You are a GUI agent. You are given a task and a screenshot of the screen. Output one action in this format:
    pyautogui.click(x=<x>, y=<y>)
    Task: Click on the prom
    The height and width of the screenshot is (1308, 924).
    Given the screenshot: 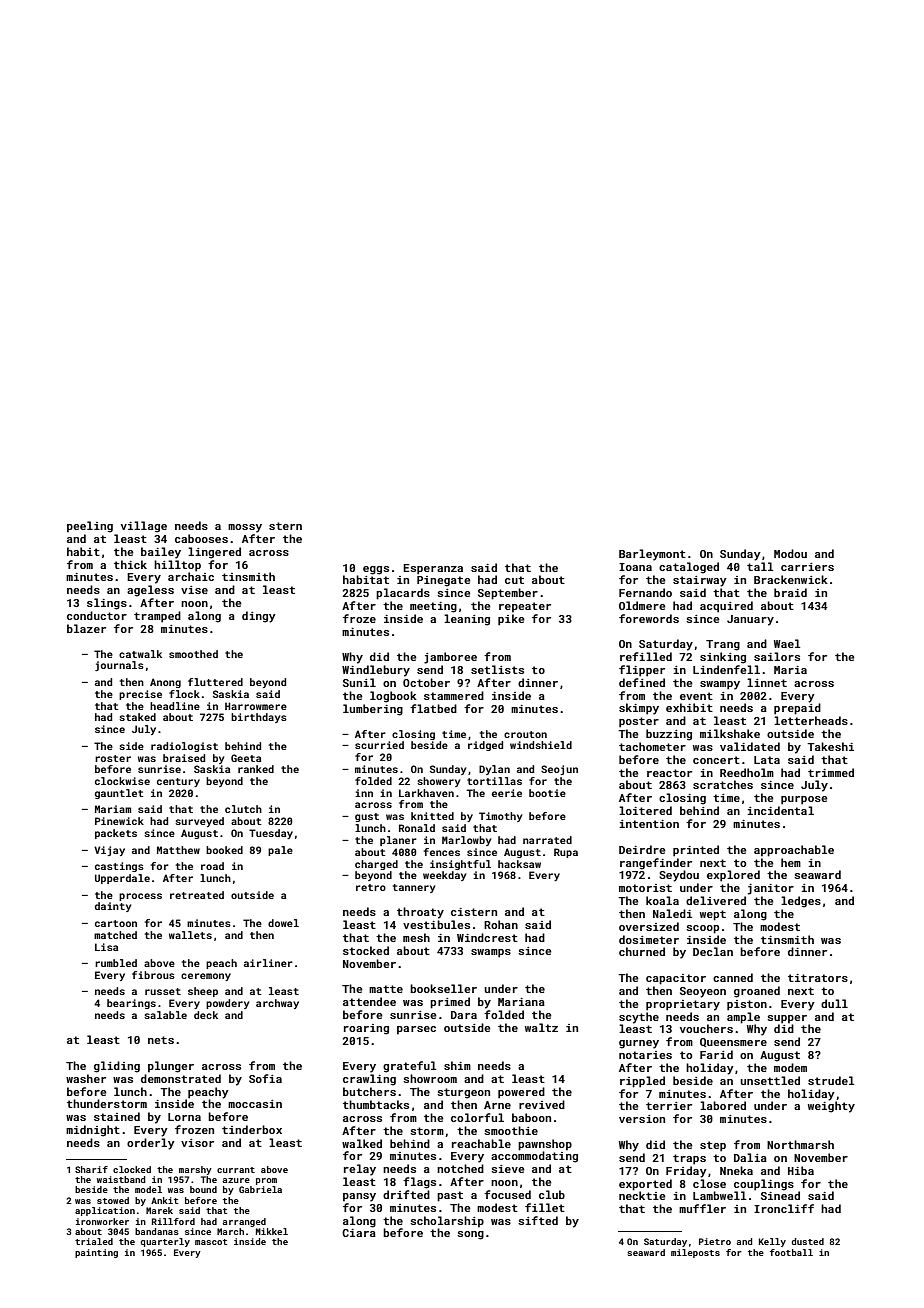 What is the action you would take?
    pyautogui.click(x=266, y=1181)
